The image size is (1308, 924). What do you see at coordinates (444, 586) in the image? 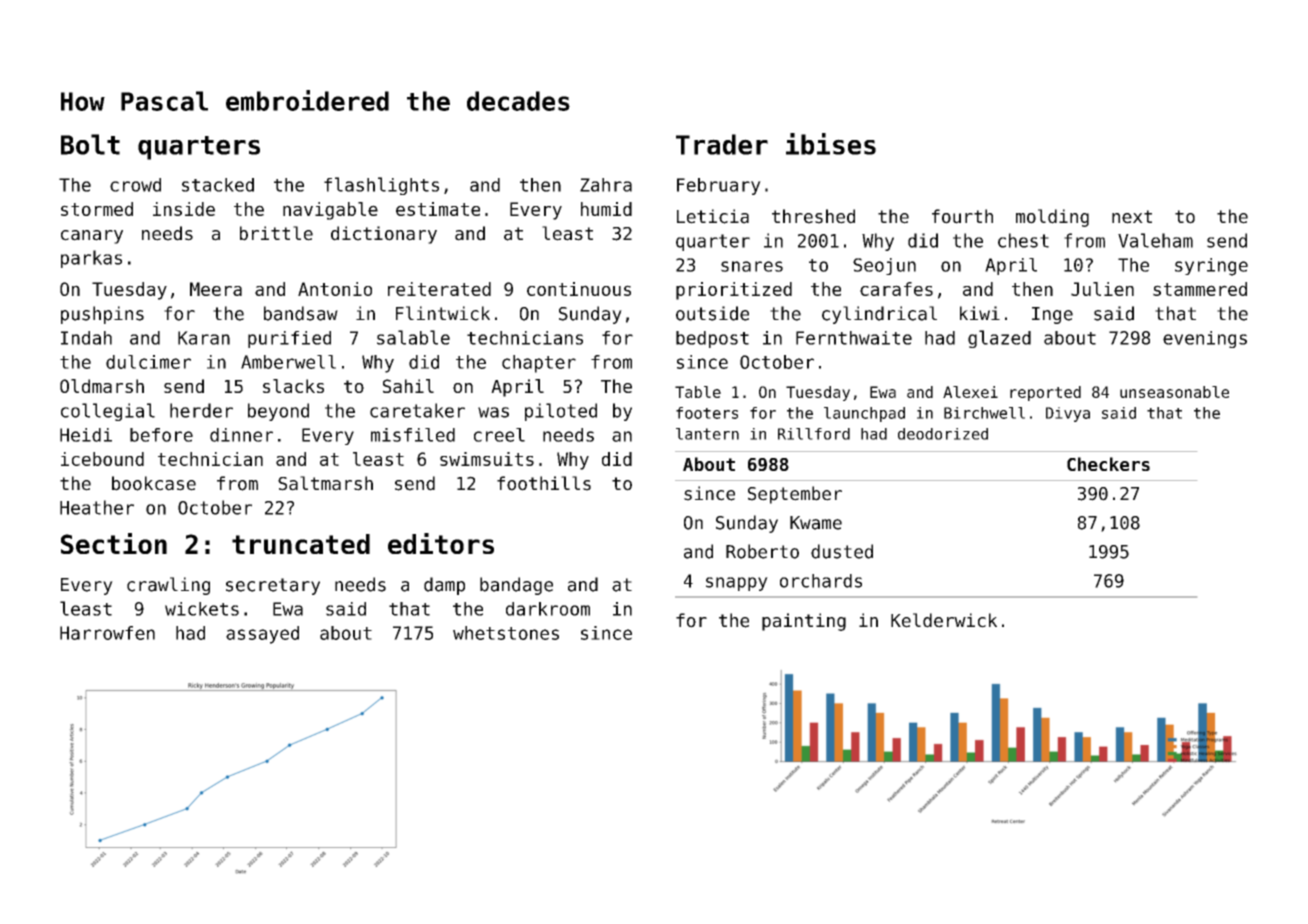
I see `damp` at bounding box center [444, 586].
